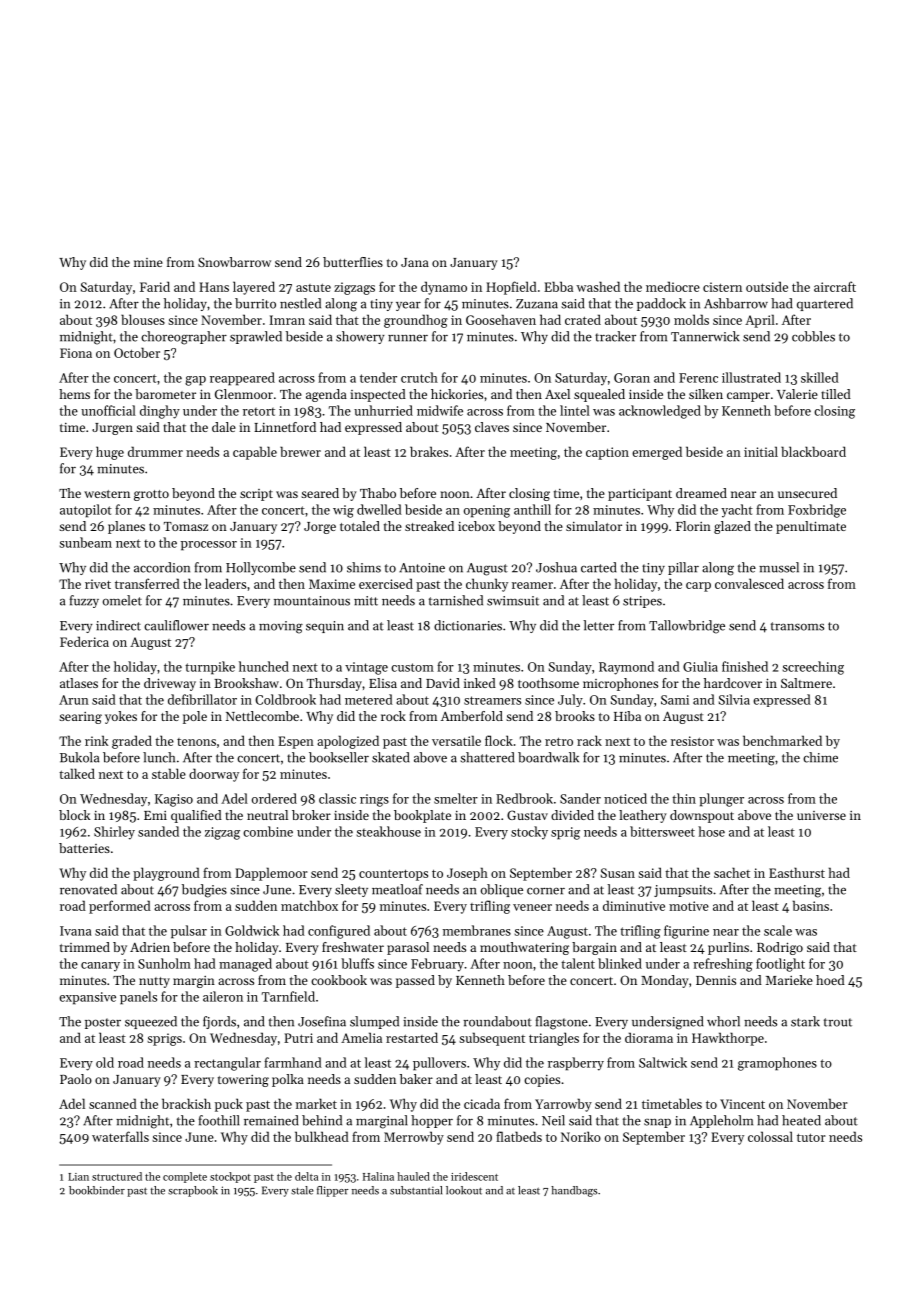 Image resolution: width=924 pixels, height=1308 pixels. I want to click on talked, so click(77, 773).
